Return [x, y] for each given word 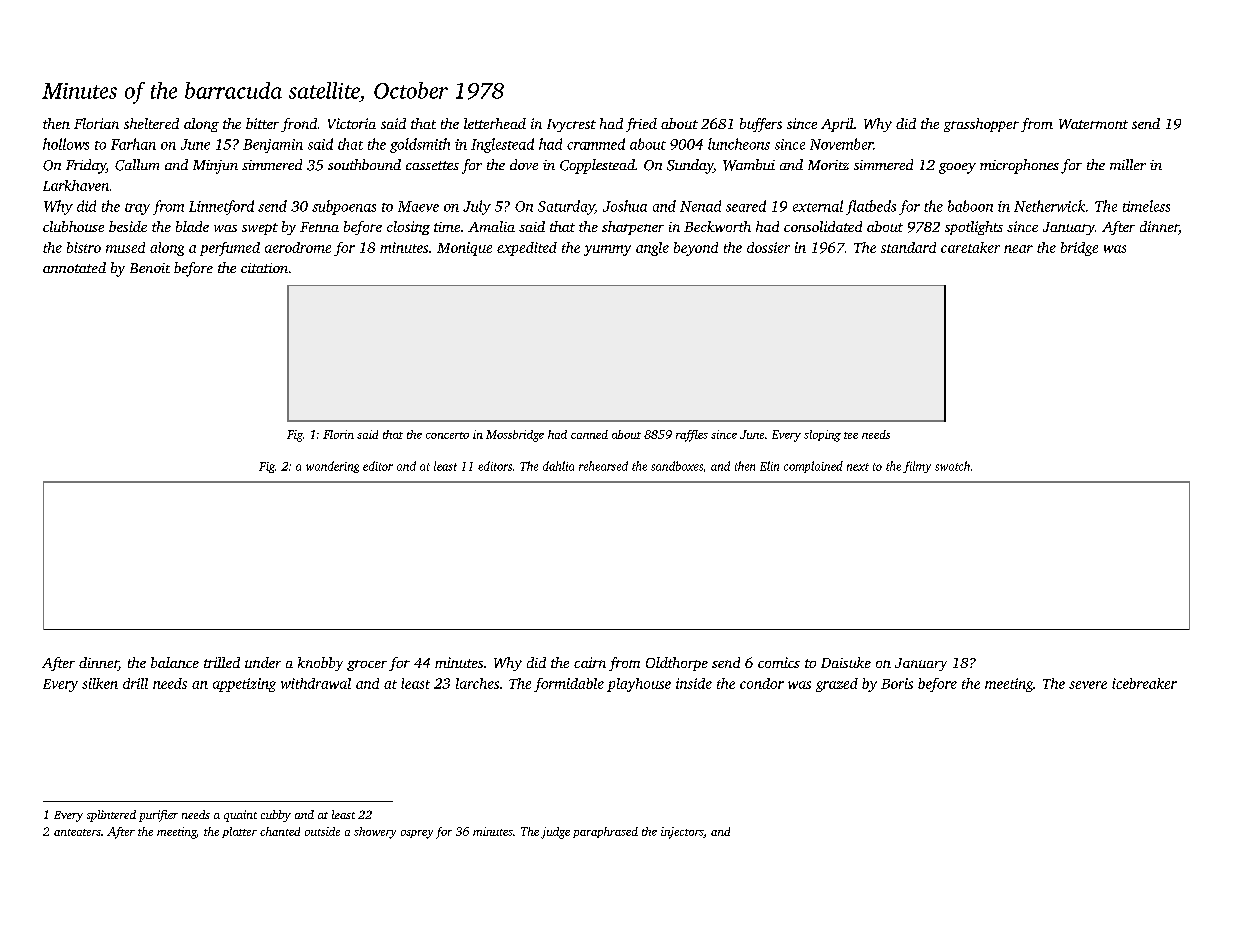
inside [694, 683]
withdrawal [316, 683]
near [1018, 249]
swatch [952, 466]
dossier [768, 247]
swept [260, 229]
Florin [338, 434]
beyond [696, 249]
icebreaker [1144, 683]
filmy [917, 467]
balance [175, 662]
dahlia [558, 466]
